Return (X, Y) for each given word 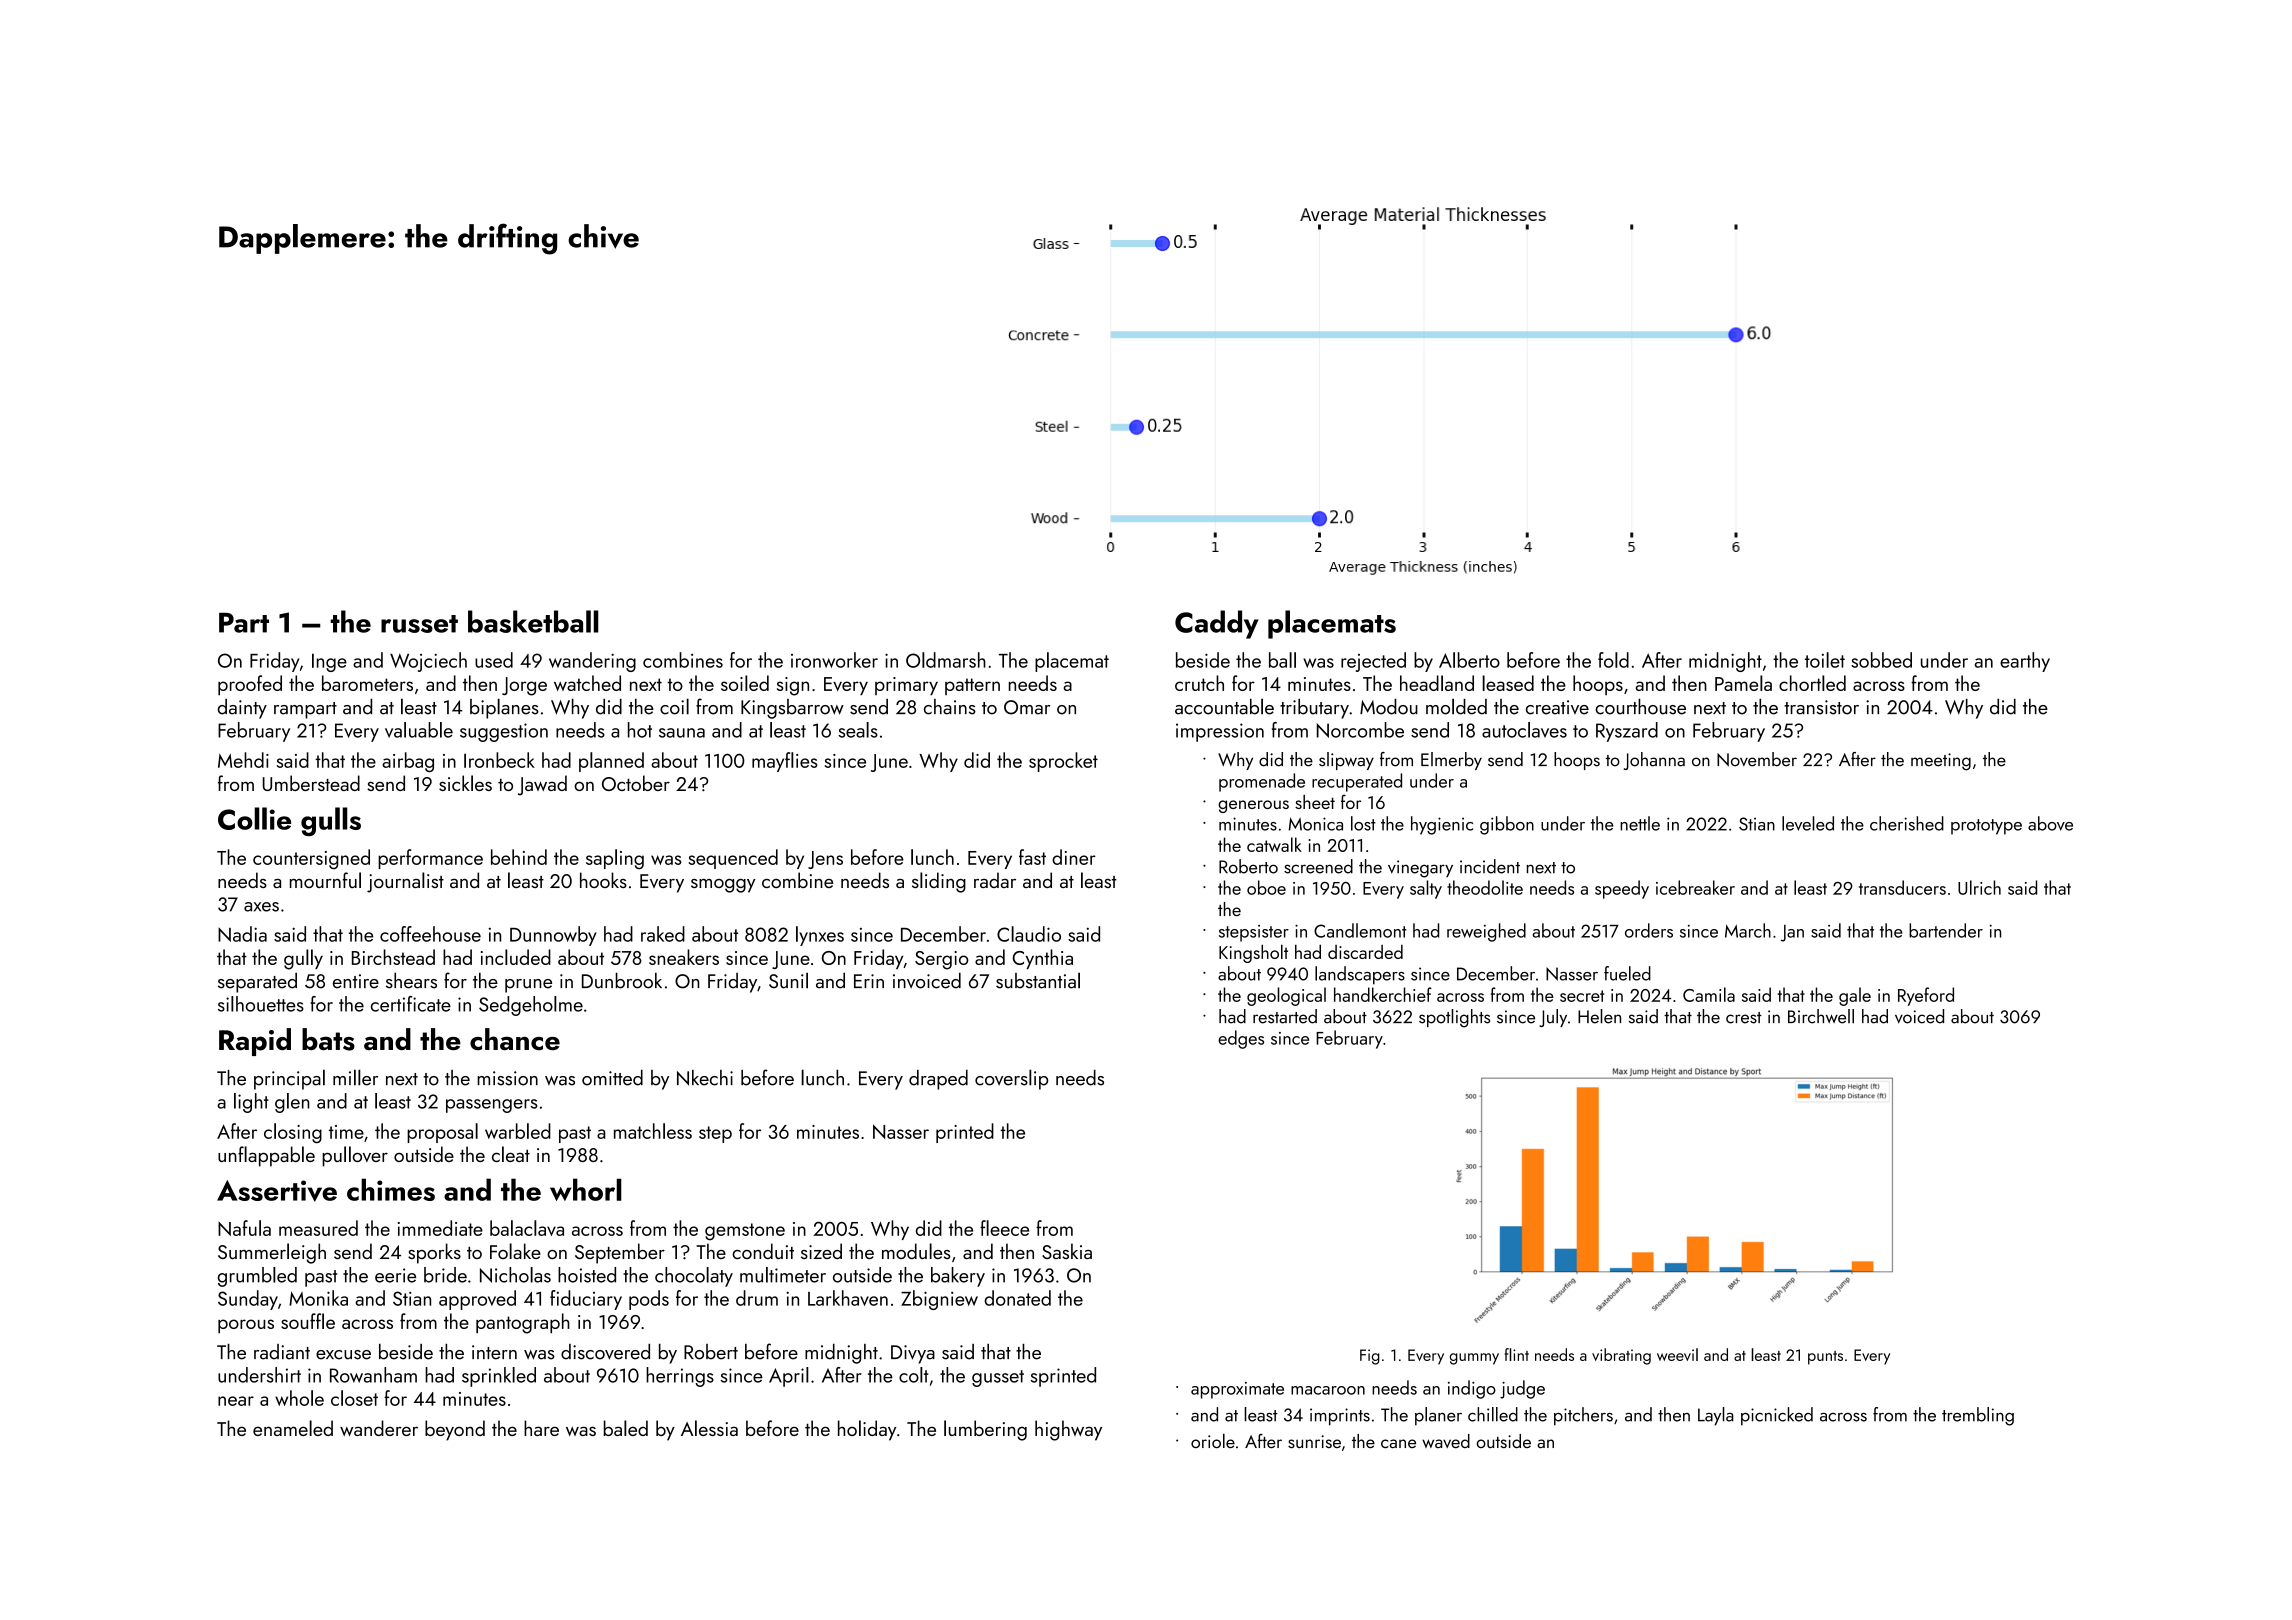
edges (1241, 1039)
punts (1825, 1358)
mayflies (785, 762)
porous (246, 1326)
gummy (1474, 1359)
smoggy (723, 886)
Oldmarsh (946, 660)
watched (587, 683)
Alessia (709, 1428)
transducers (1902, 887)
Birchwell (1821, 1016)
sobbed (1881, 660)
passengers (492, 1106)
